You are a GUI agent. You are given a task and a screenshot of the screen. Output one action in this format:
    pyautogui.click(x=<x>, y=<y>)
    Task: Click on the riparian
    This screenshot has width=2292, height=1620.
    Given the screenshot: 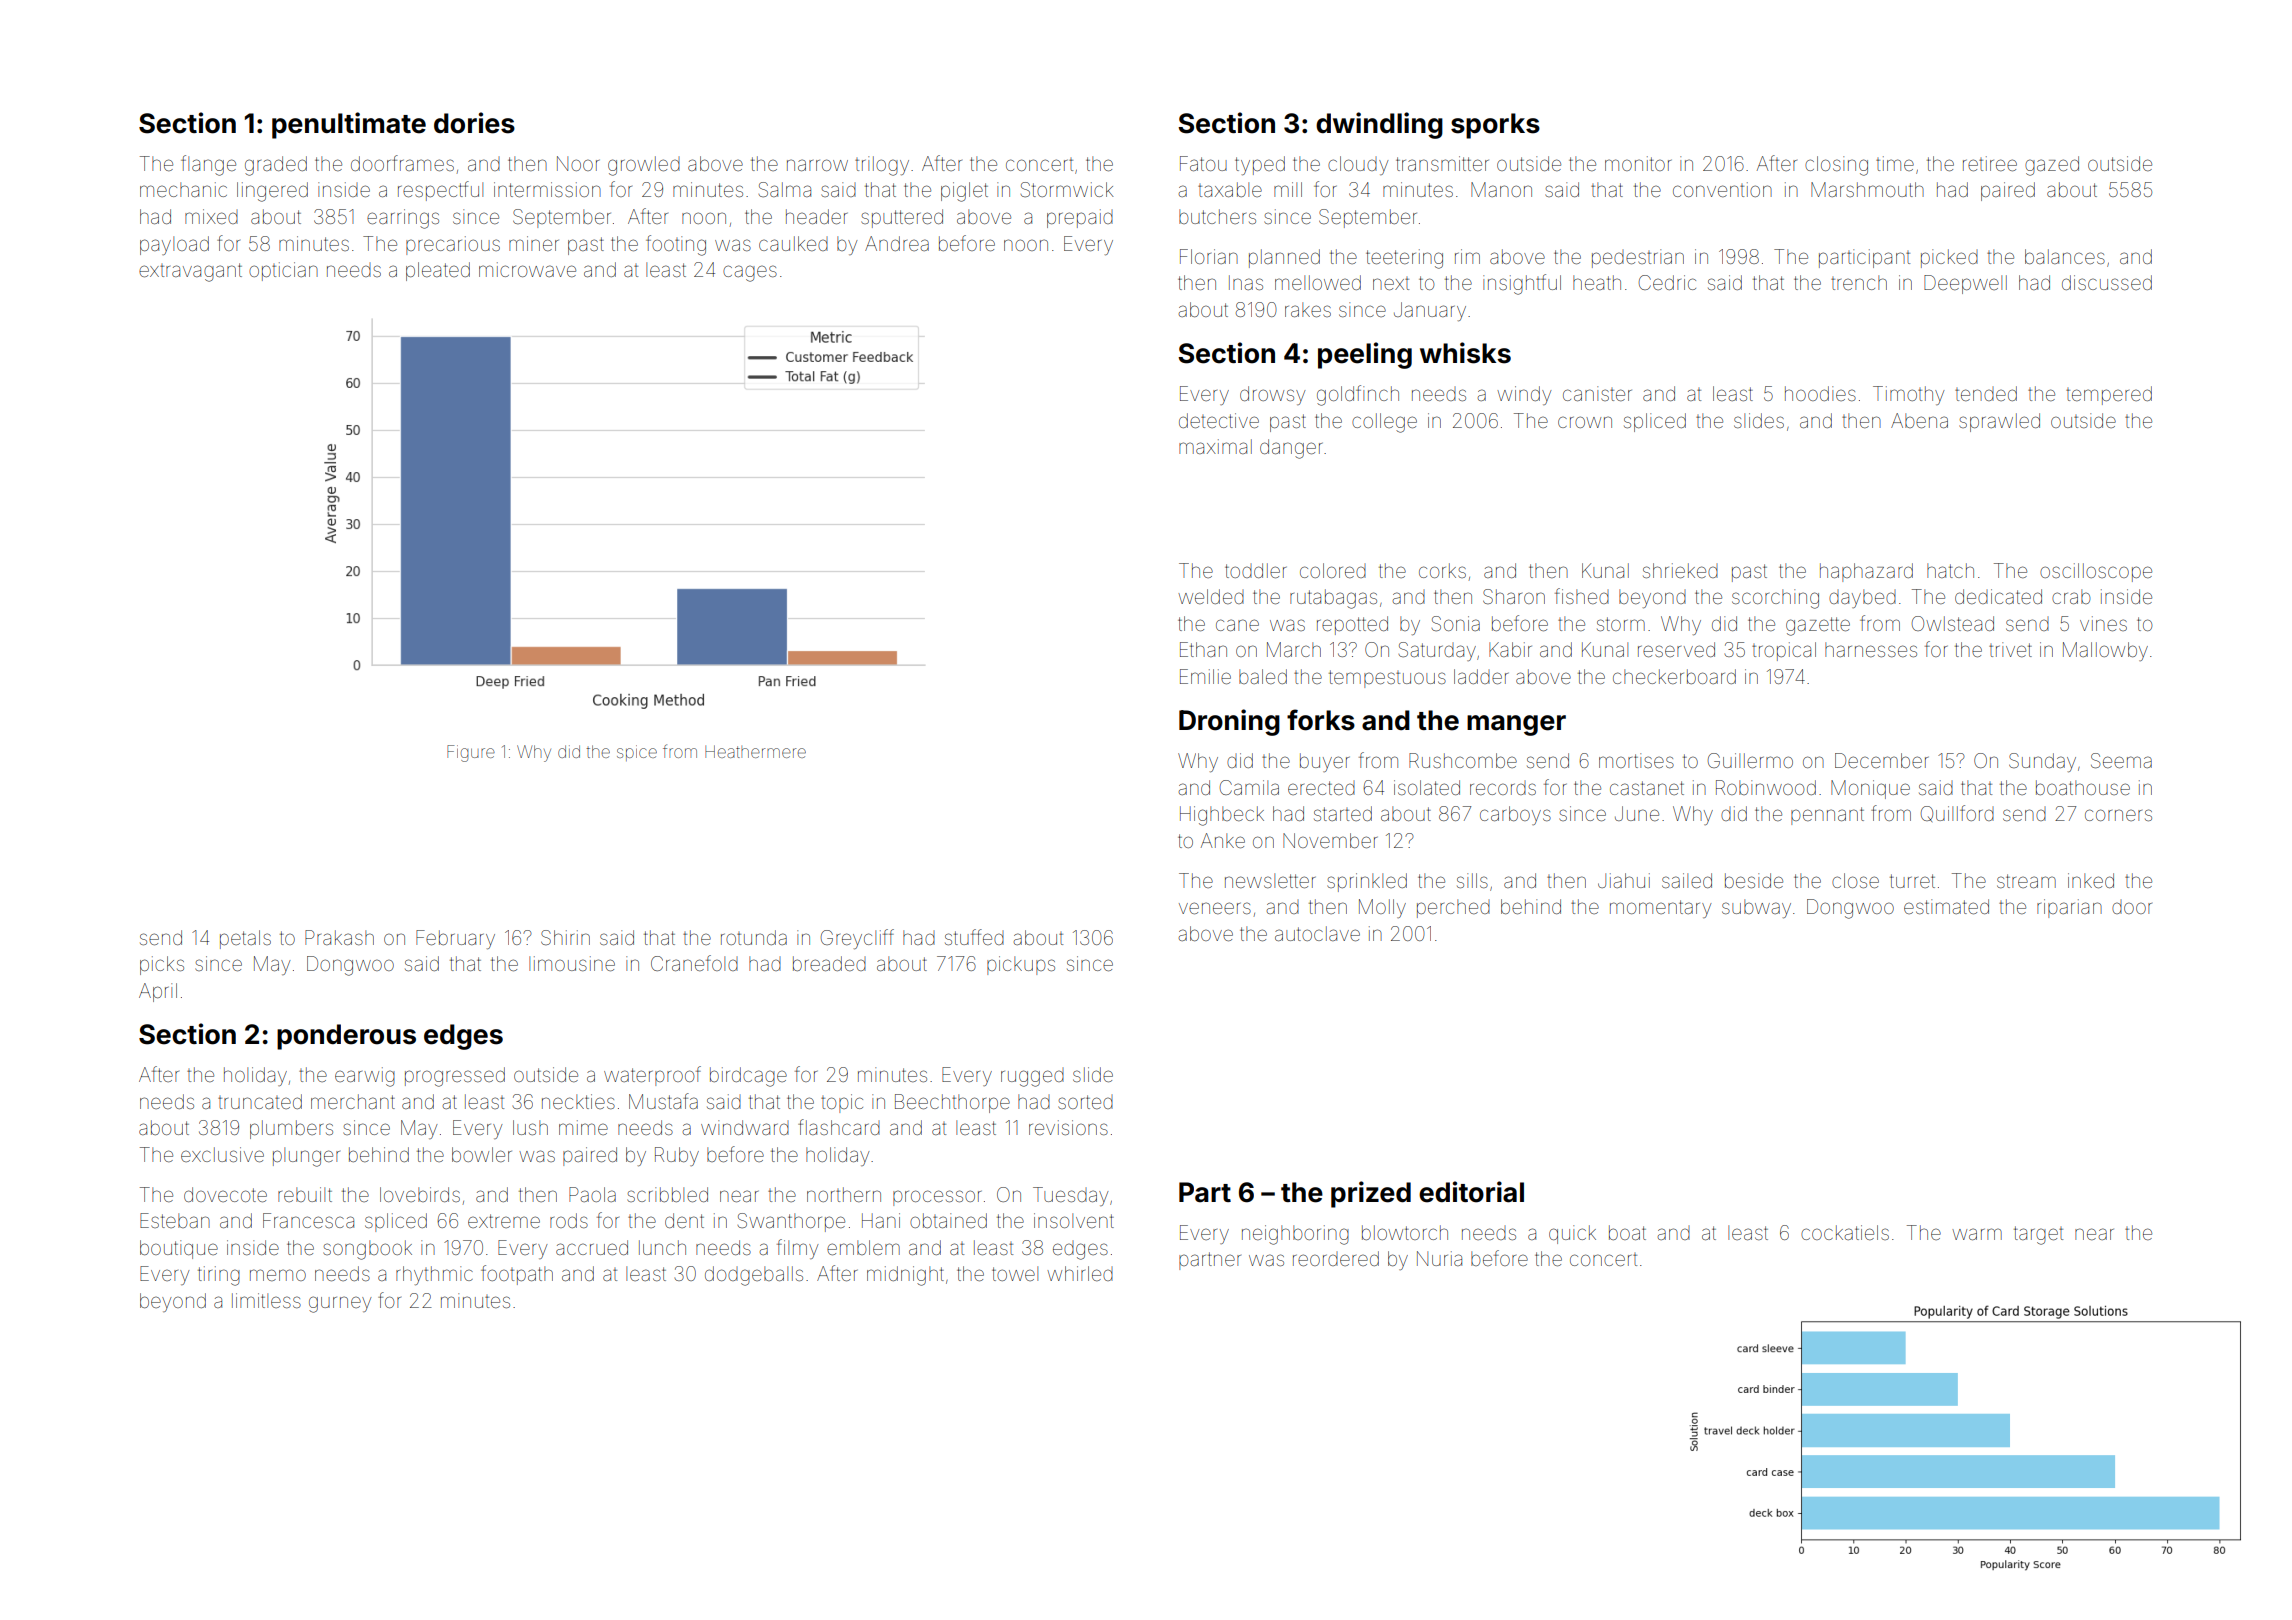 What is the action you would take?
    pyautogui.click(x=2069, y=908)
